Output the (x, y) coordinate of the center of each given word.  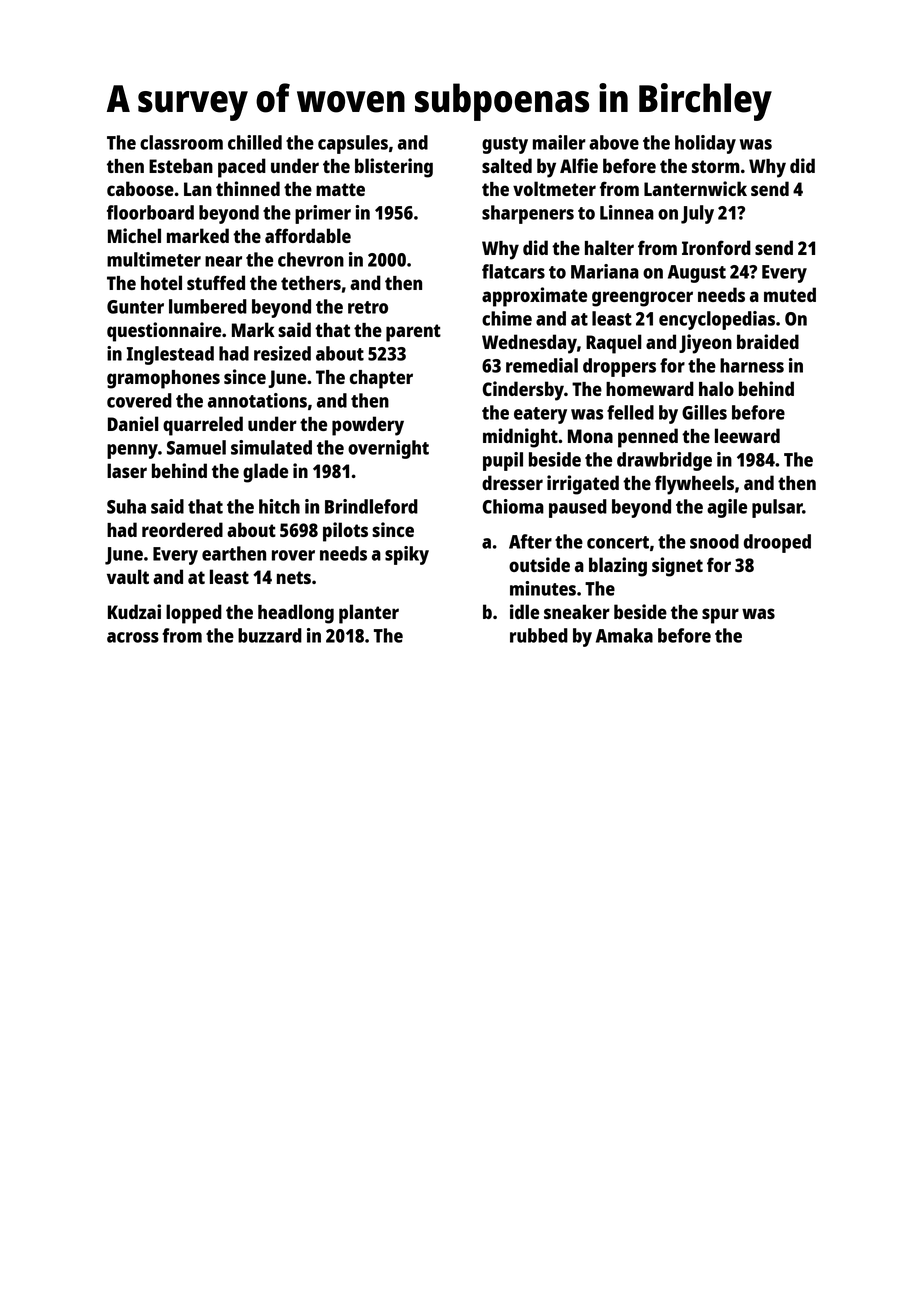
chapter (381, 379)
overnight (388, 449)
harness (752, 365)
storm (716, 166)
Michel (134, 235)
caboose (140, 188)
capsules (353, 144)
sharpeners (528, 214)
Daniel (133, 423)
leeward (747, 435)
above (614, 142)
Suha (126, 506)
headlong (296, 614)
